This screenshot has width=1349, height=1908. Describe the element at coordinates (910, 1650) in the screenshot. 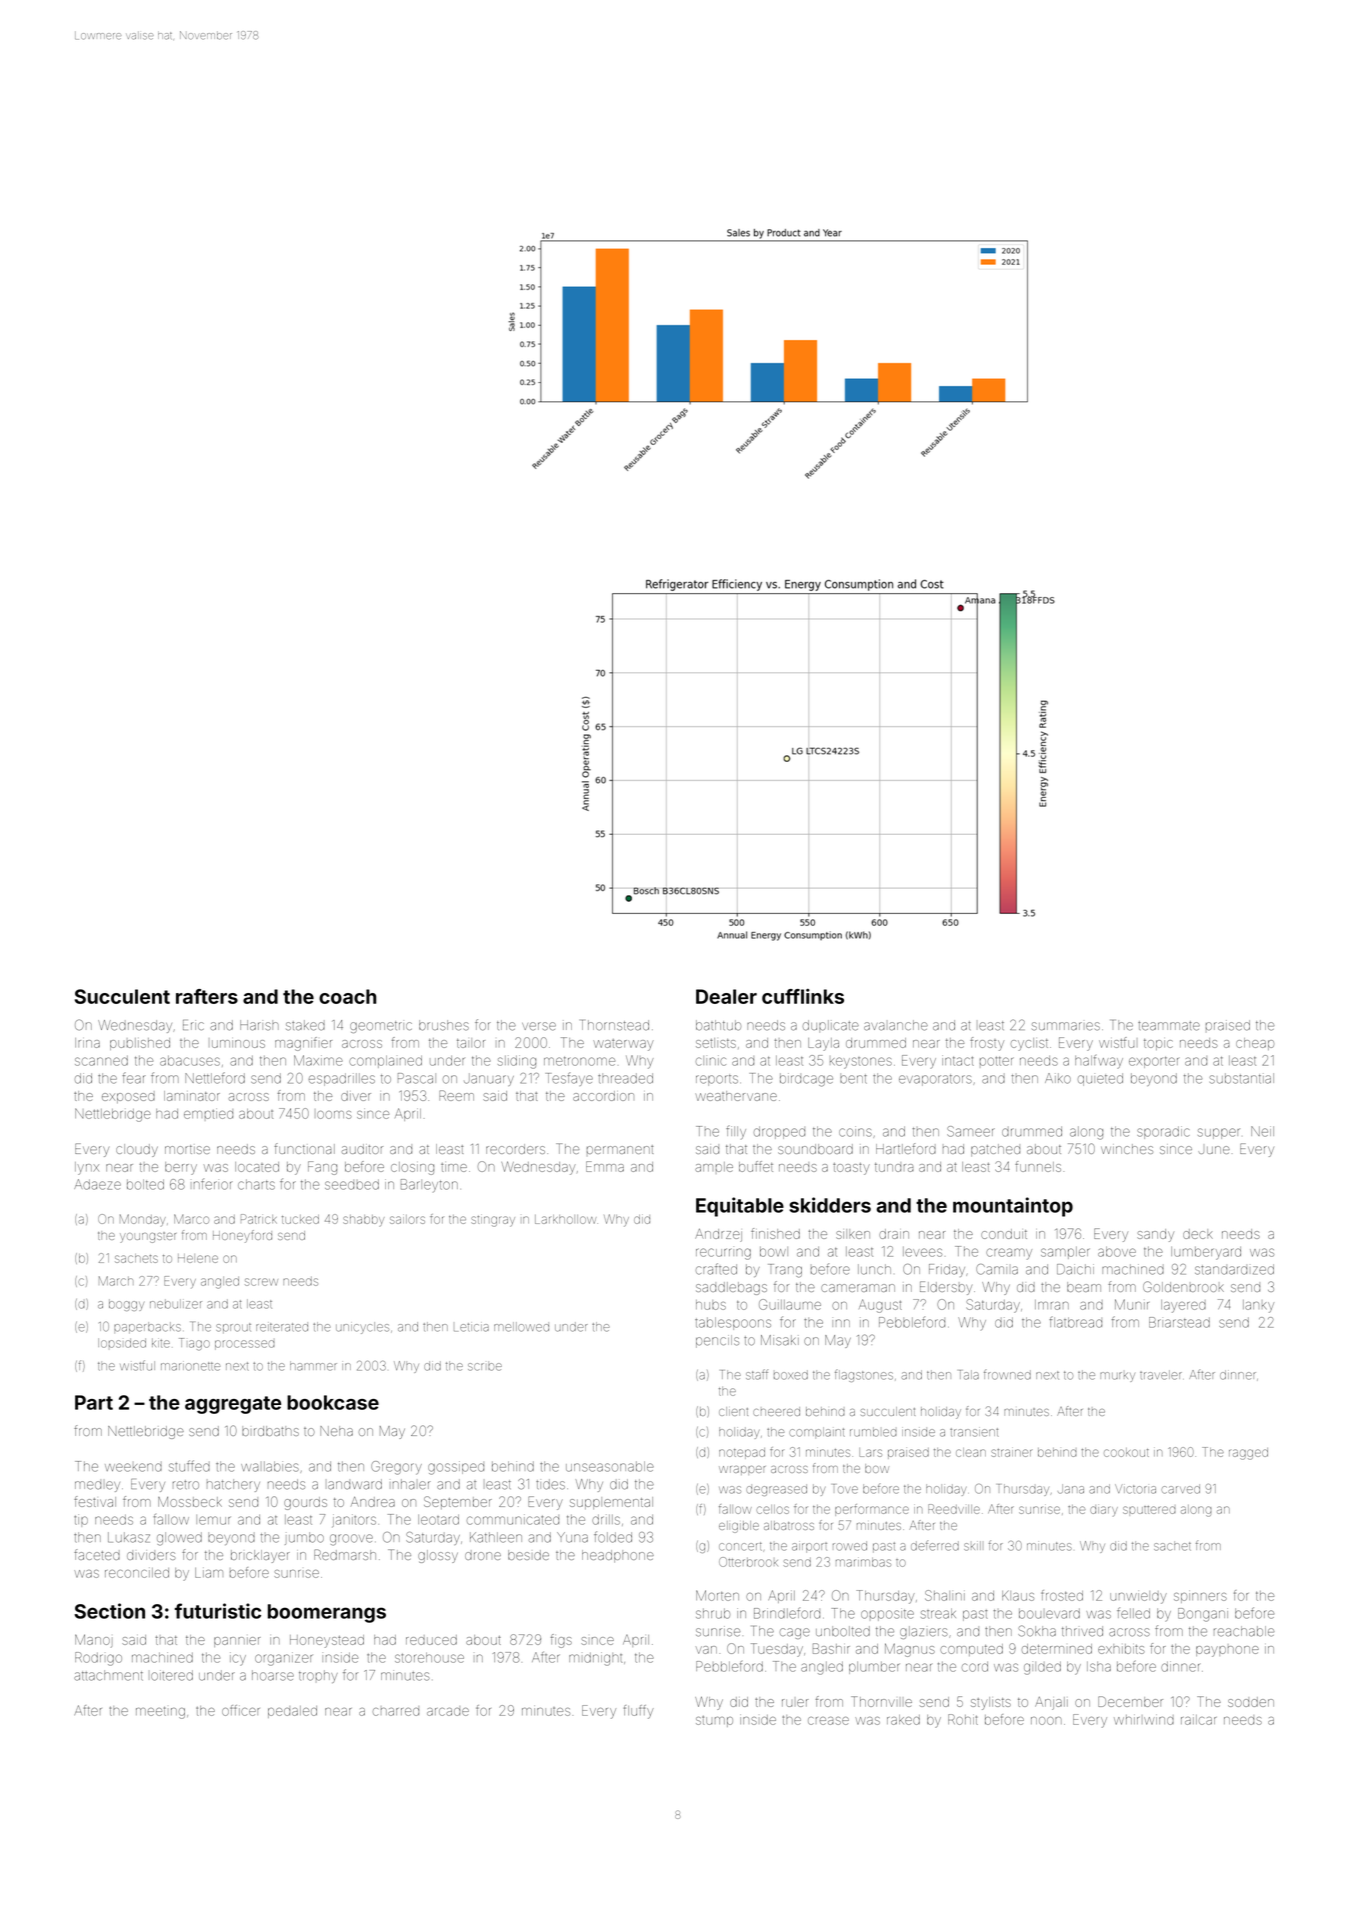

I see `Magnus` at that location.
